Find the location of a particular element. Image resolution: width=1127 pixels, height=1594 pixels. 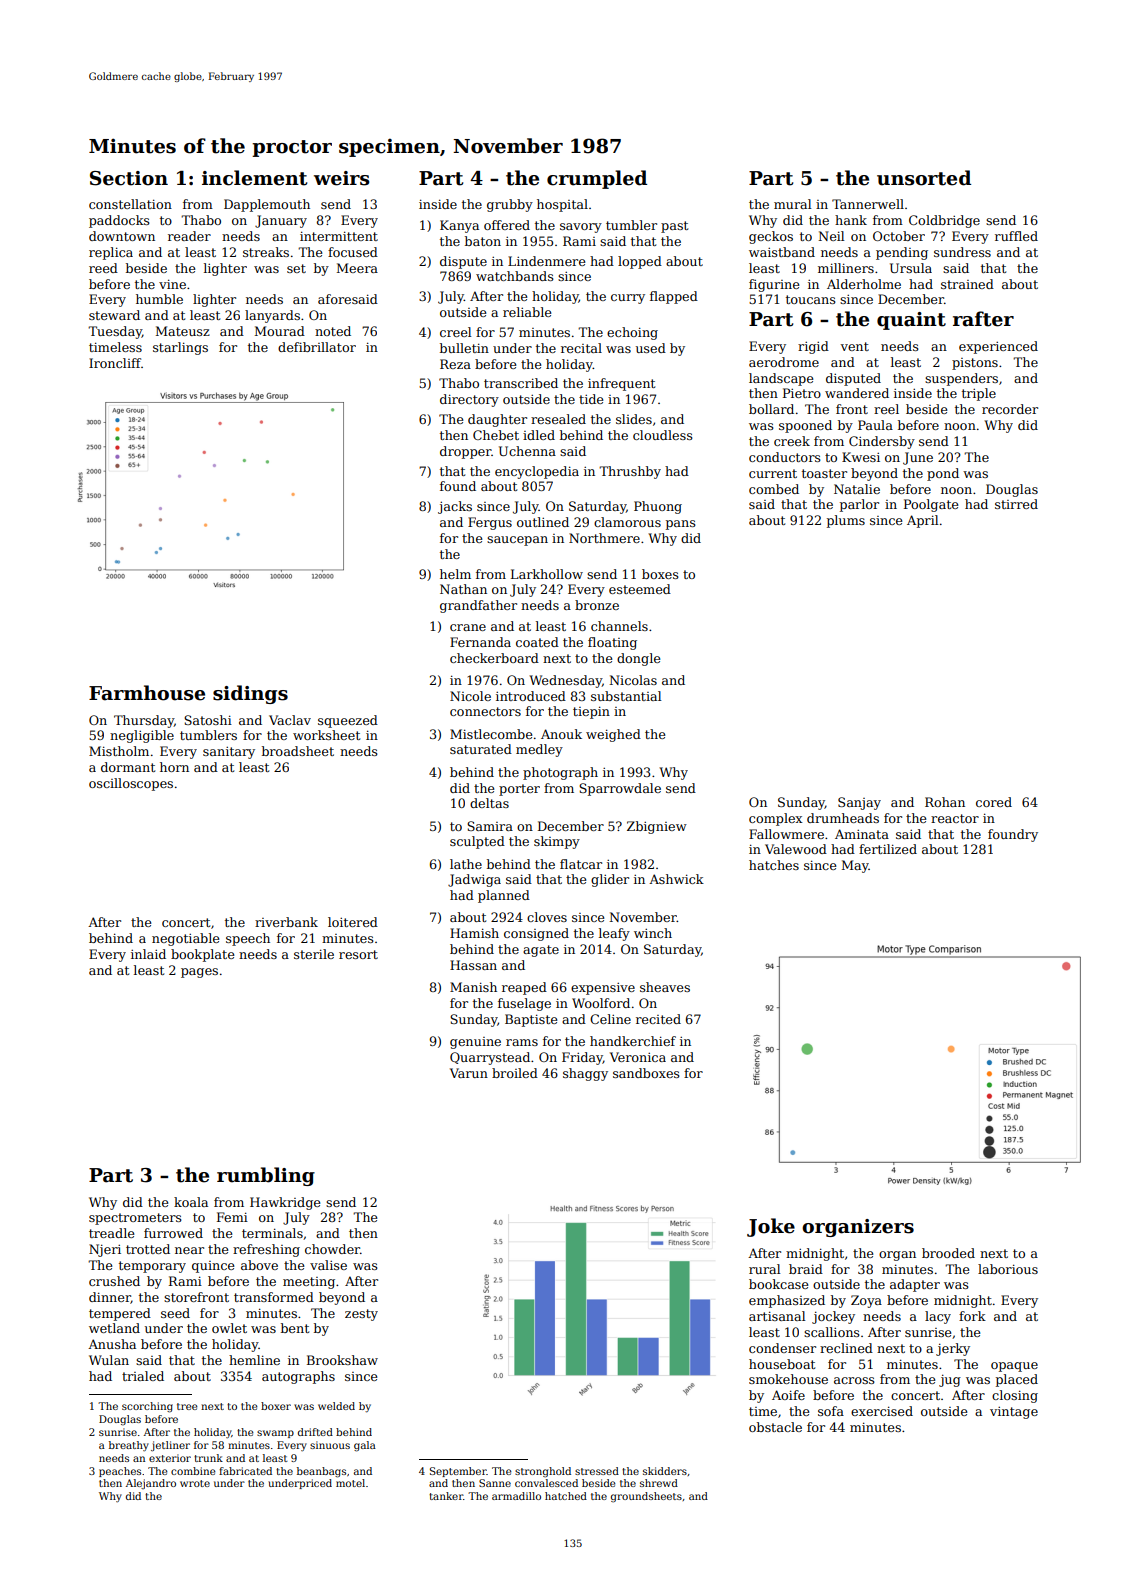

broadsheet is located at coordinates (298, 751).
